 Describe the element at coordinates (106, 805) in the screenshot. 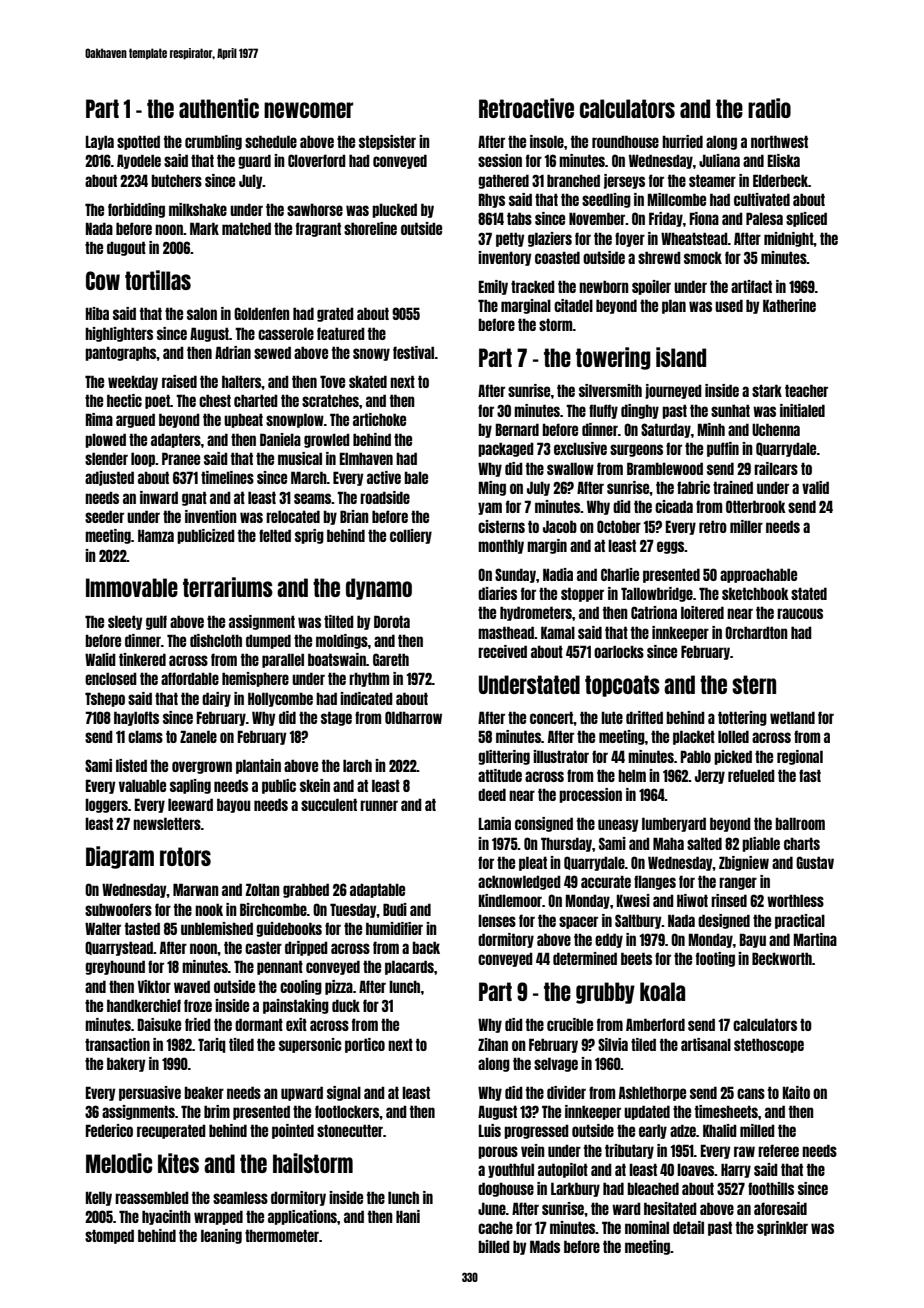

I see `loggers` at that location.
